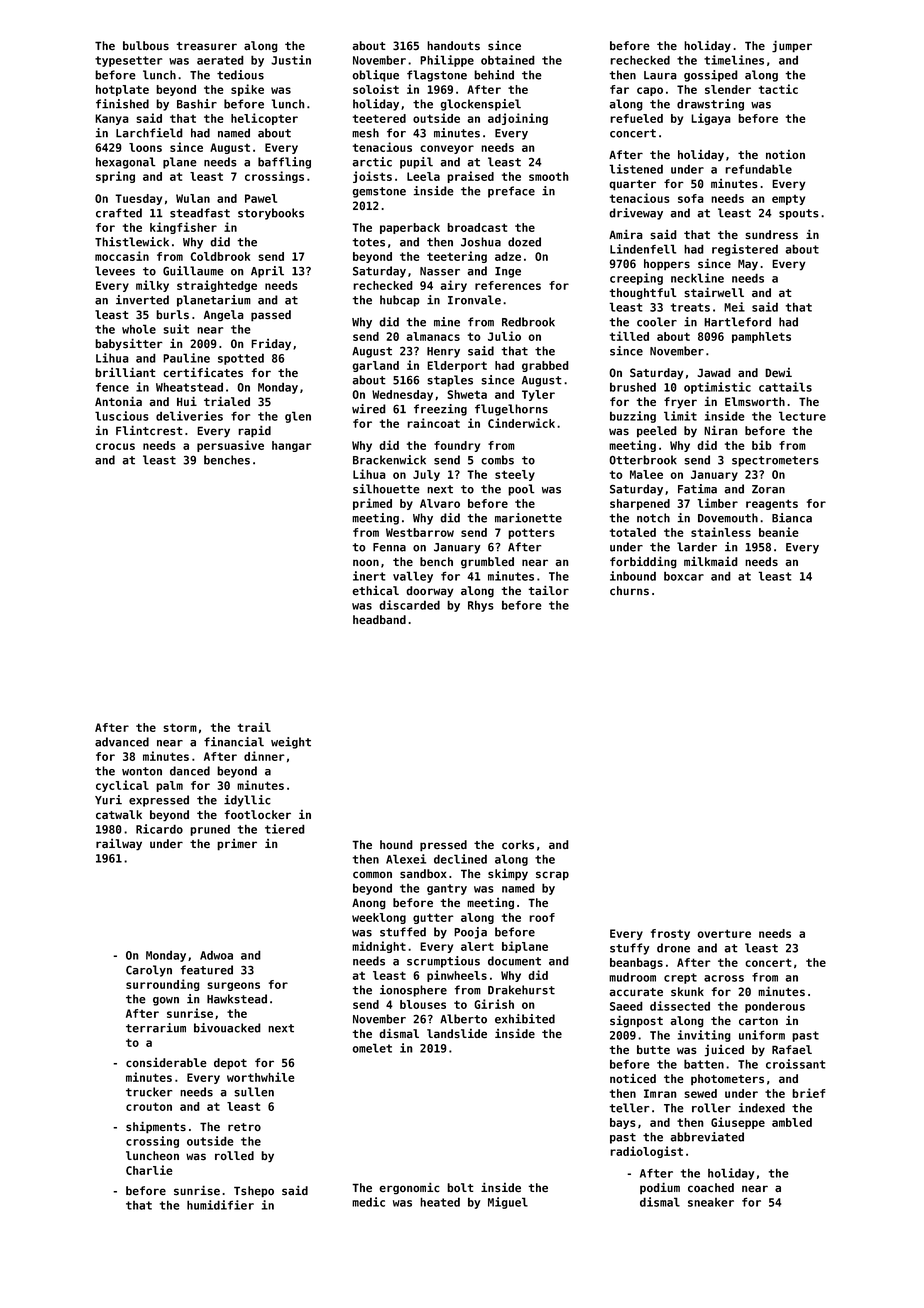  What do you see at coordinates (470, 177) in the screenshot?
I see `praised` at bounding box center [470, 177].
